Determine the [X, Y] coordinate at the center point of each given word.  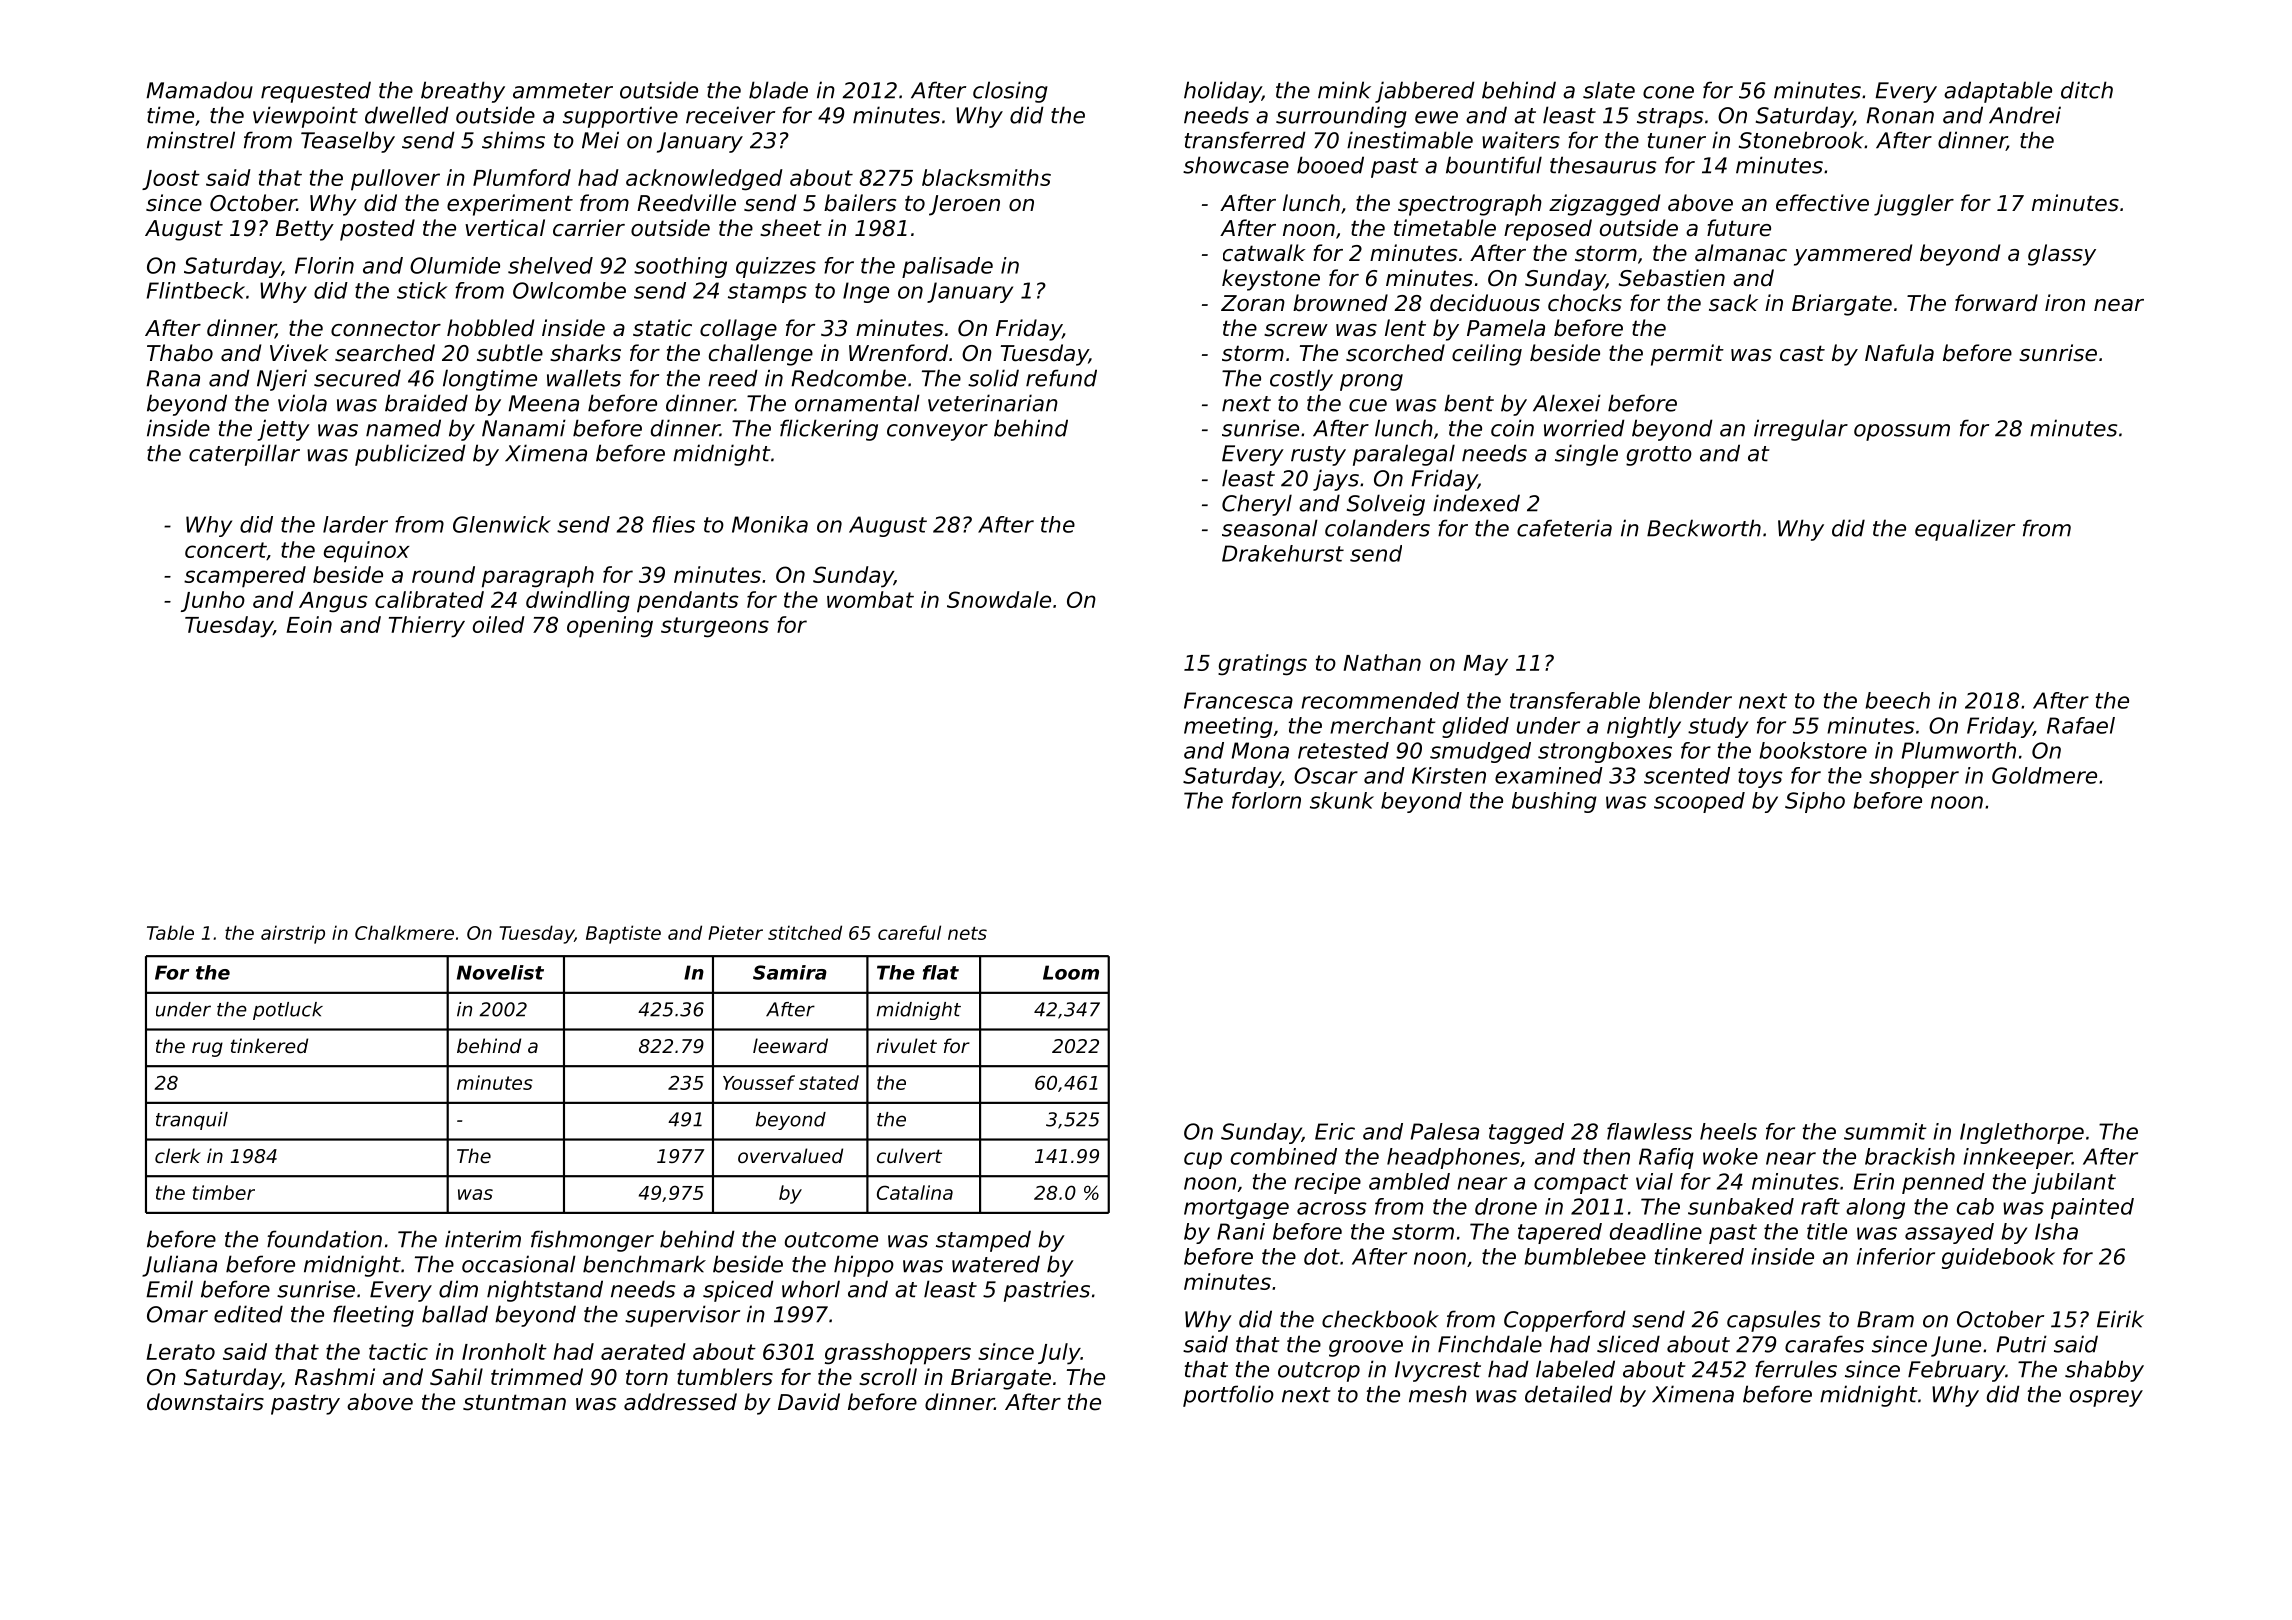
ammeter [563, 91]
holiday [1223, 92]
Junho [213, 601]
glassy [2062, 255]
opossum [1902, 432]
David [809, 1402]
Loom [1071, 972]
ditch [2087, 90]
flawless [1649, 1131]
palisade [947, 267]
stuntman [514, 1402]
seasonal [1270, 528]
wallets [584, 378]
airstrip [293, 934]
